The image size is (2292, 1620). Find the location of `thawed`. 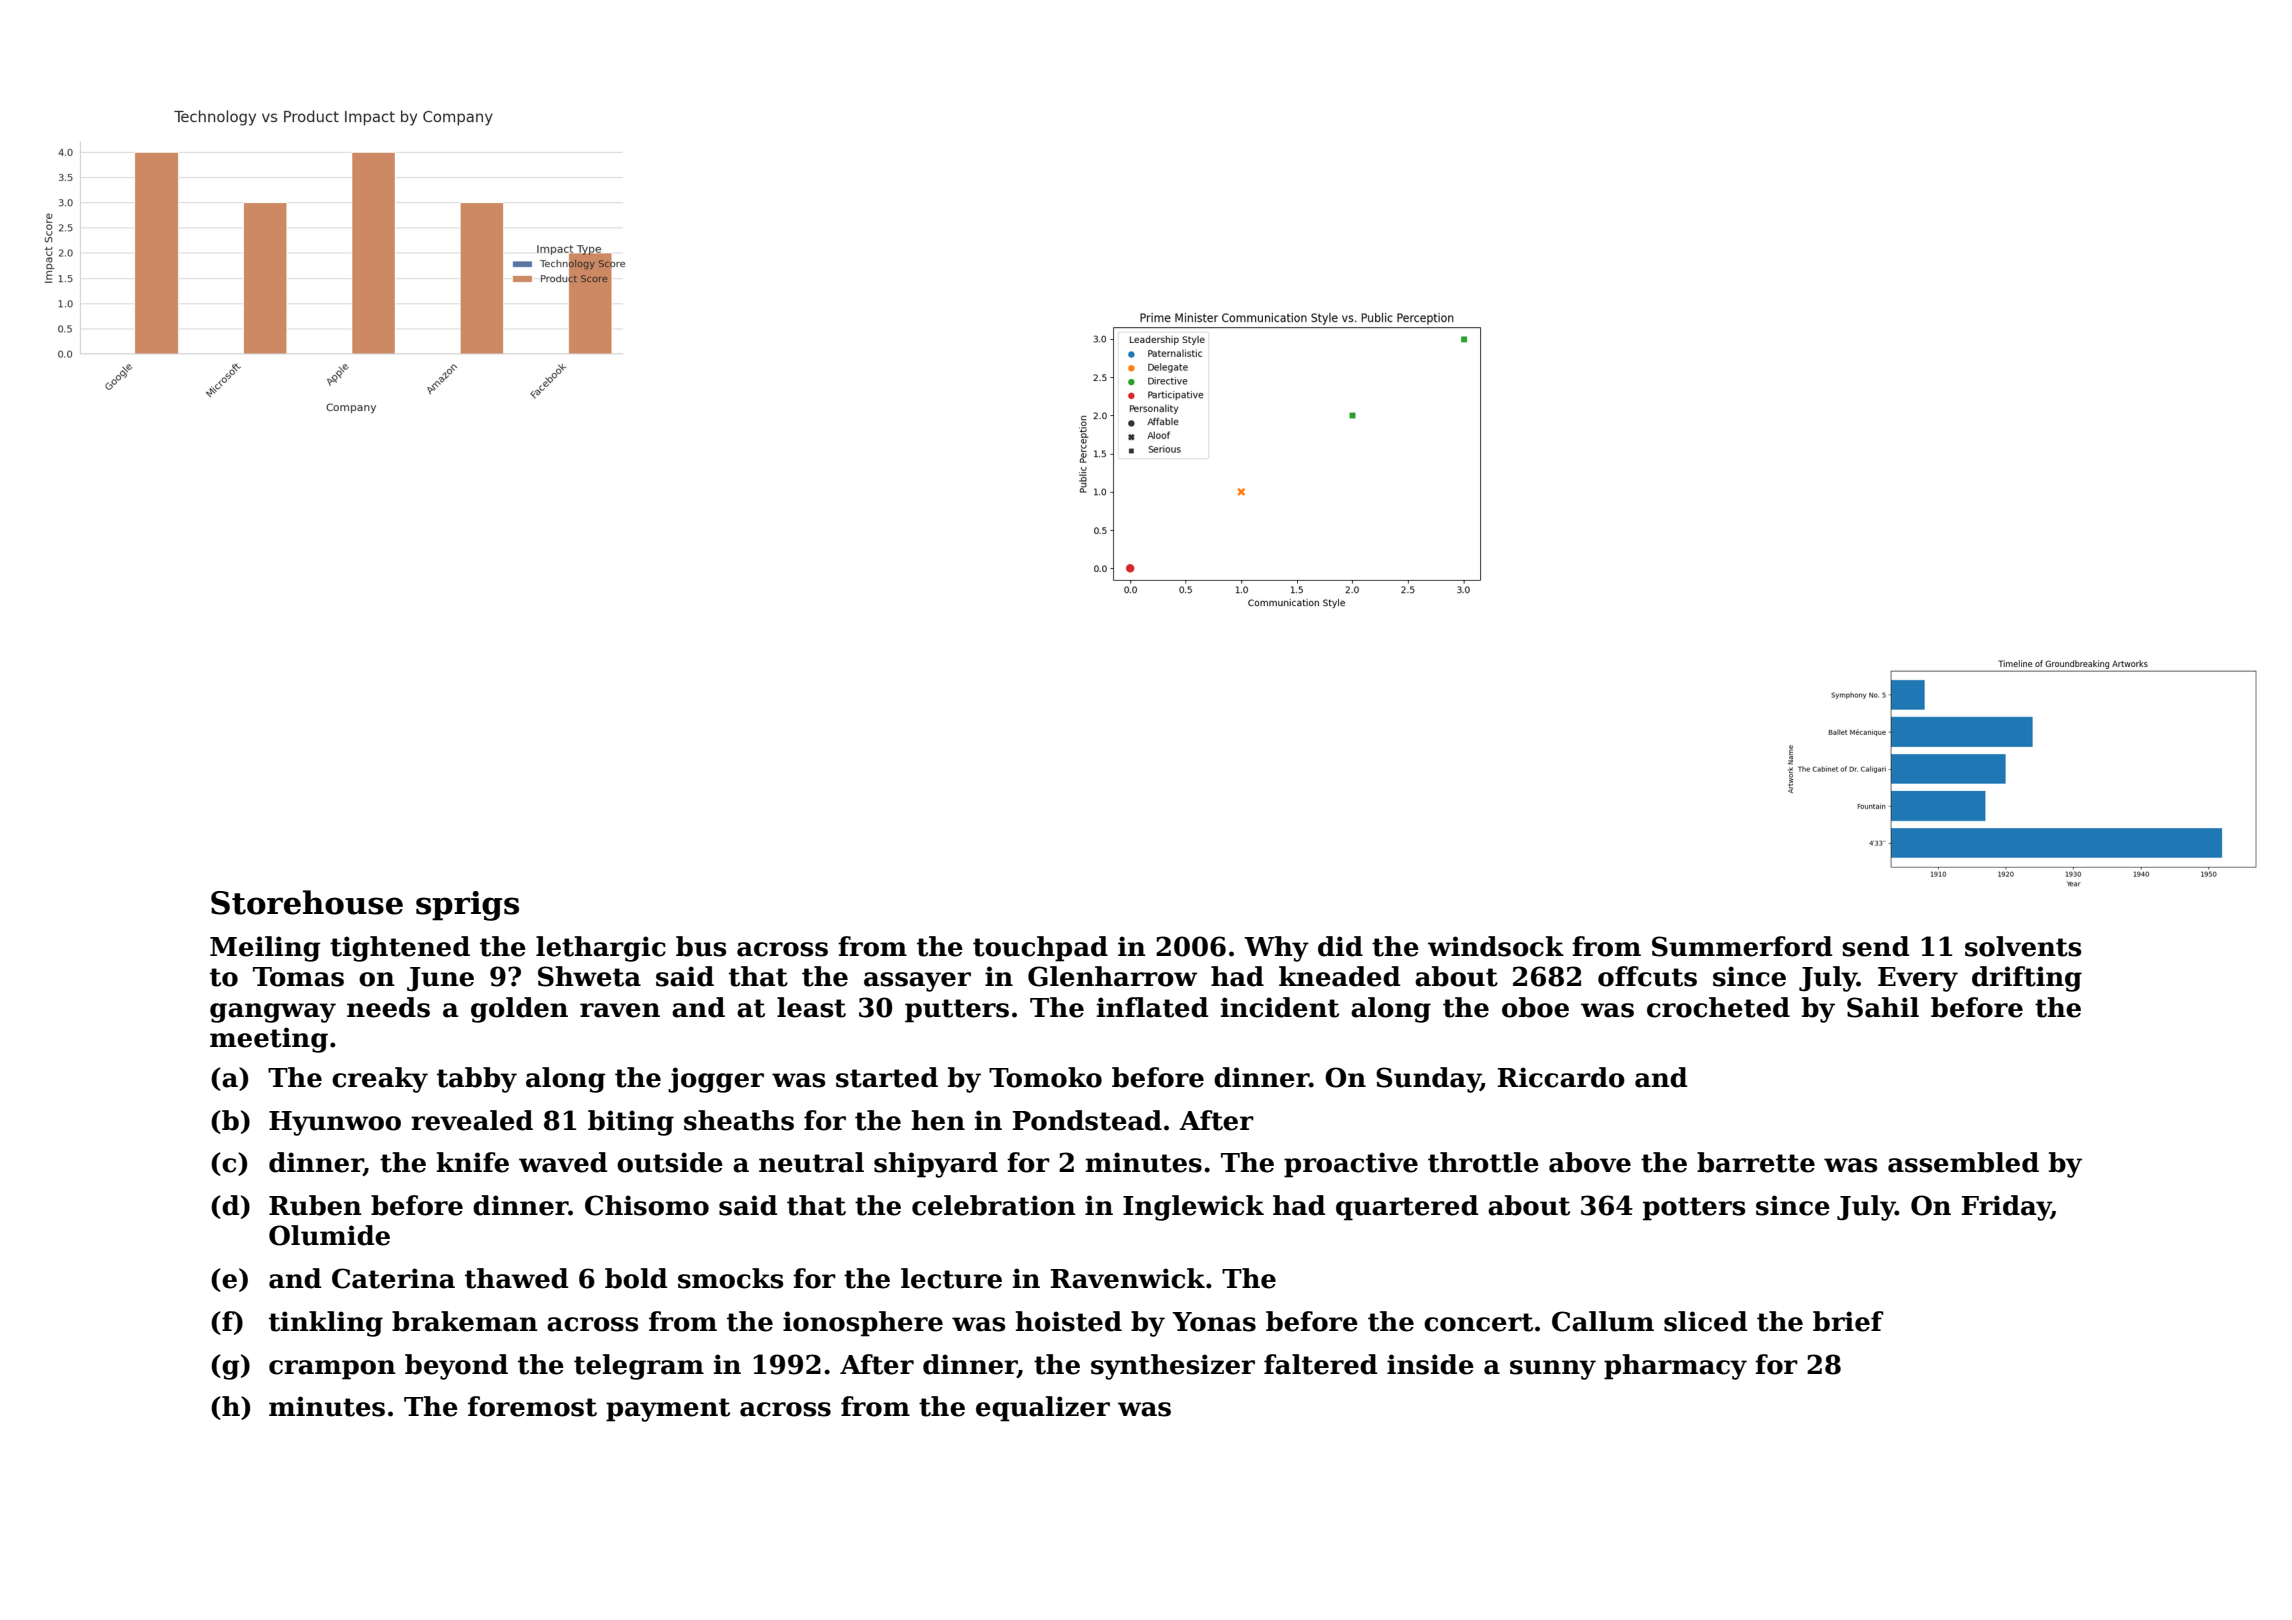

thawed is located at coordinates (517, 1278).
